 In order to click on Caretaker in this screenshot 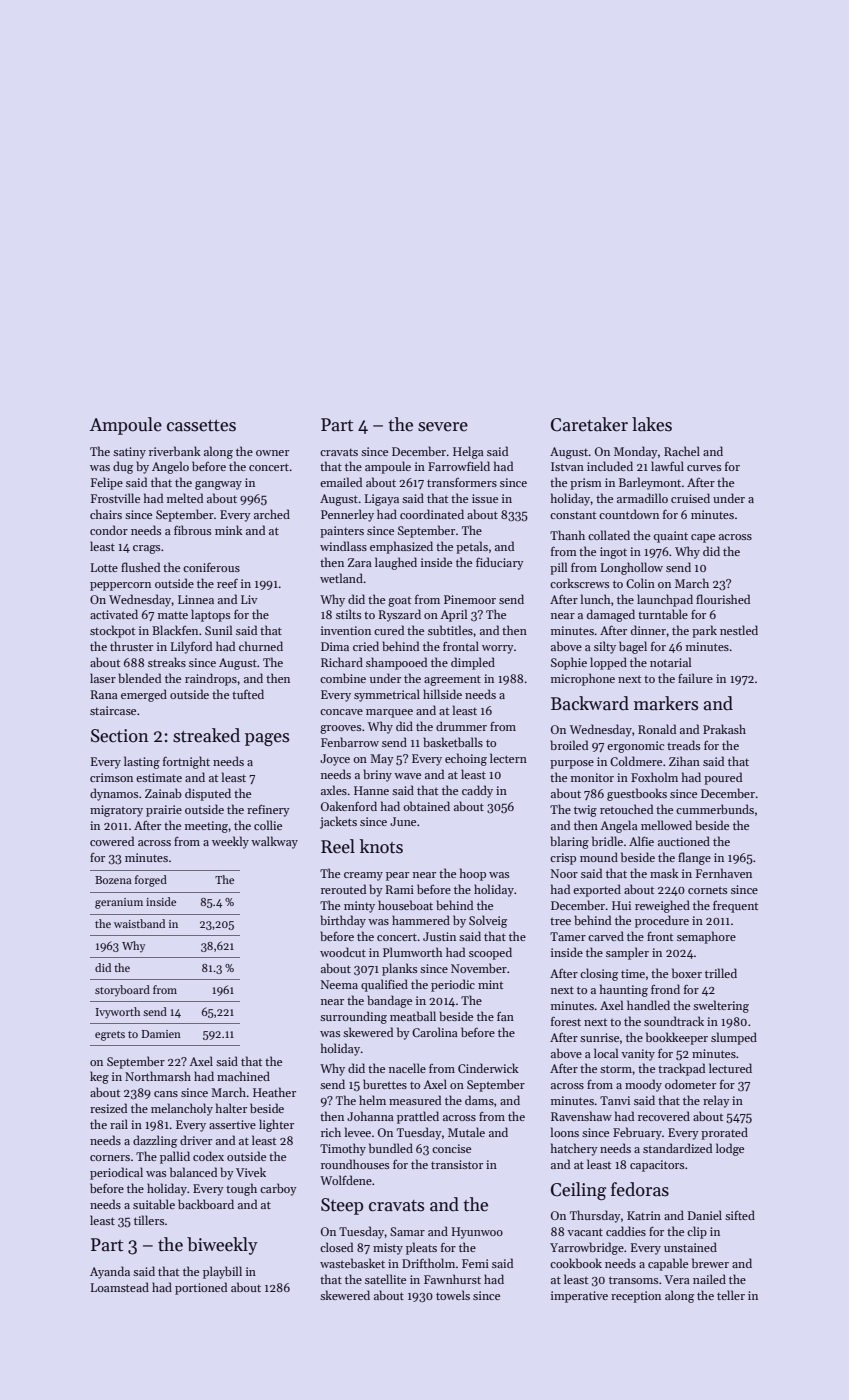, I will do `click(589, 424)`.
